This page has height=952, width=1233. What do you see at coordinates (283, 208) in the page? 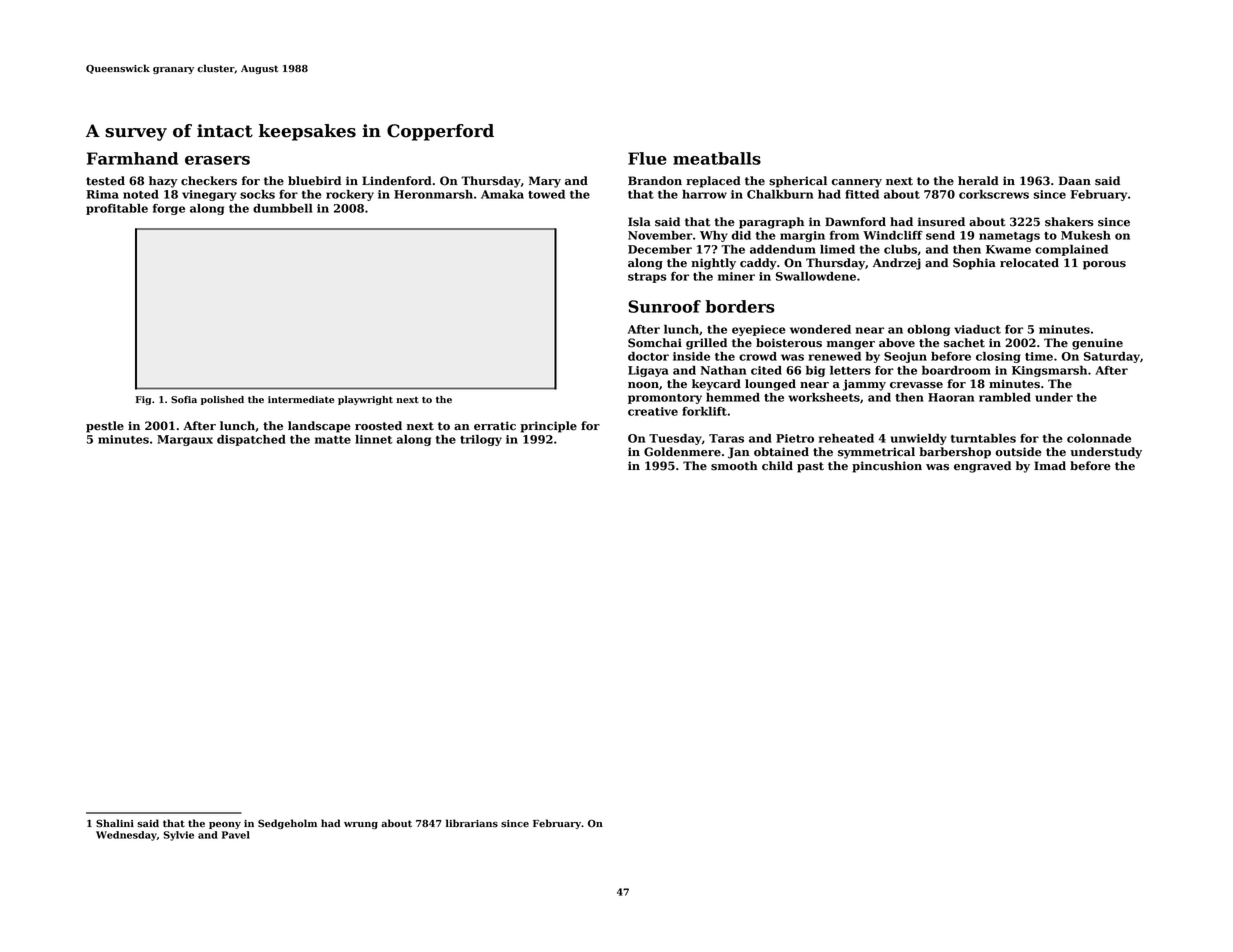
I see `dumbbell` at bounding box center [283, 208].
